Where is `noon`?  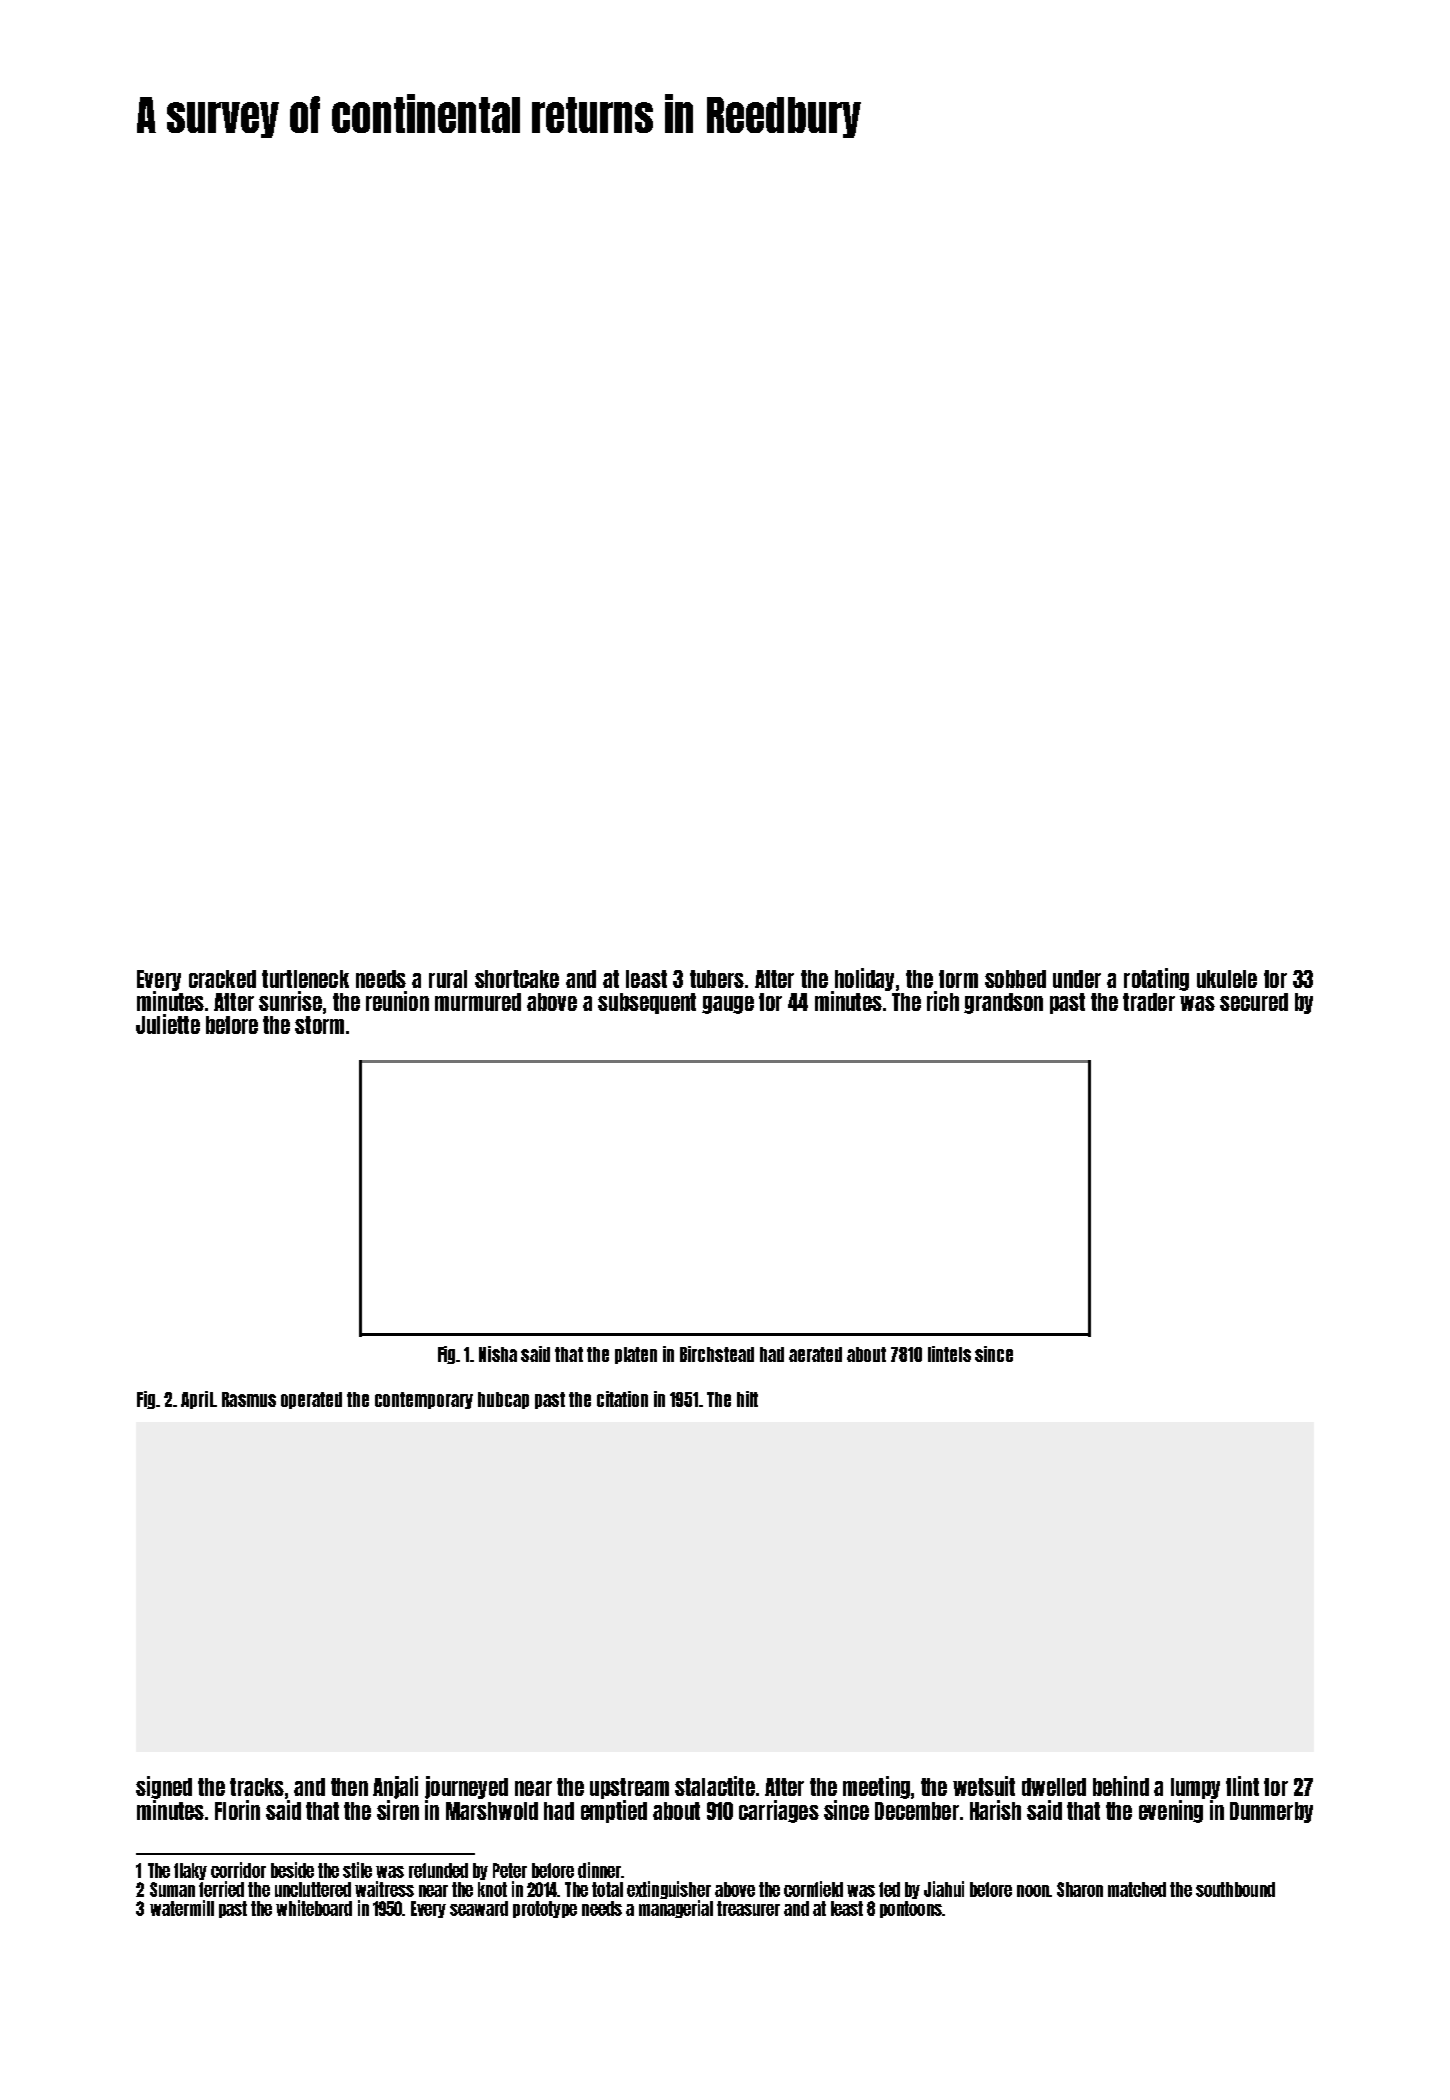
noon is located at coordinates (1033, 1891).
